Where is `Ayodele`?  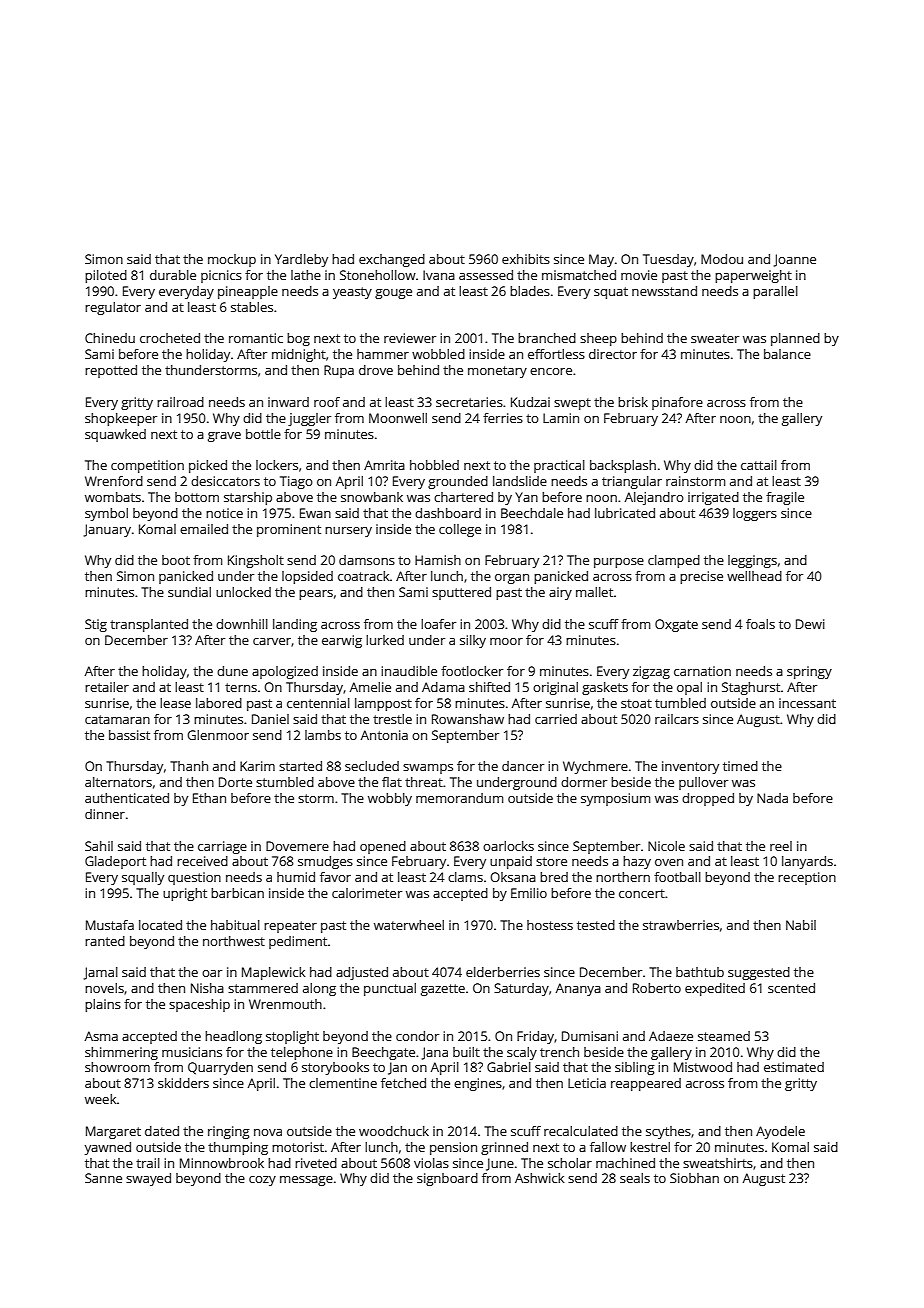 Ayodele is located at coordinates (780, 1132).
